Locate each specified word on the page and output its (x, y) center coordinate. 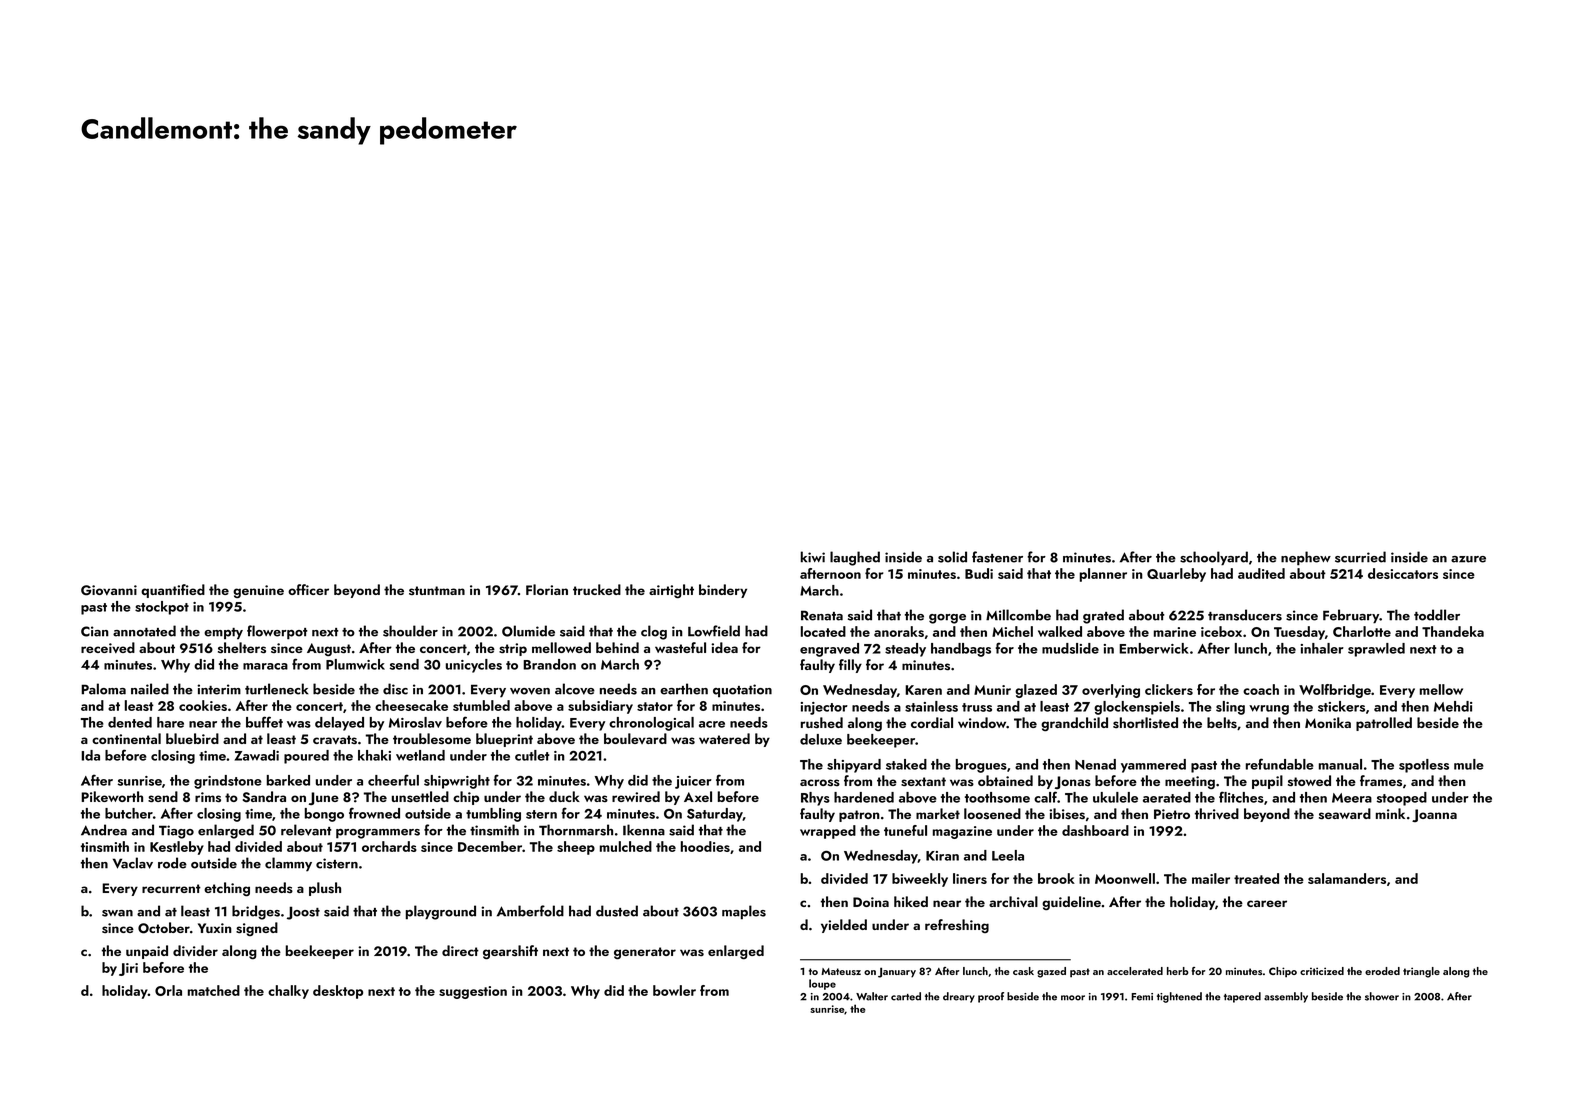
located (823, 631)
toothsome (997, 797)
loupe (822, 984)
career (1267, 903)
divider (195, 950)
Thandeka (1453, 631)
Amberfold (530, 911)
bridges (256, 912)
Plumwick (355, 664)
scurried (1360, 557)
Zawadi (257, 755)
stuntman (437, 590)
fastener (997, 557)
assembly (1286, 997)
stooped (1402, 799)
